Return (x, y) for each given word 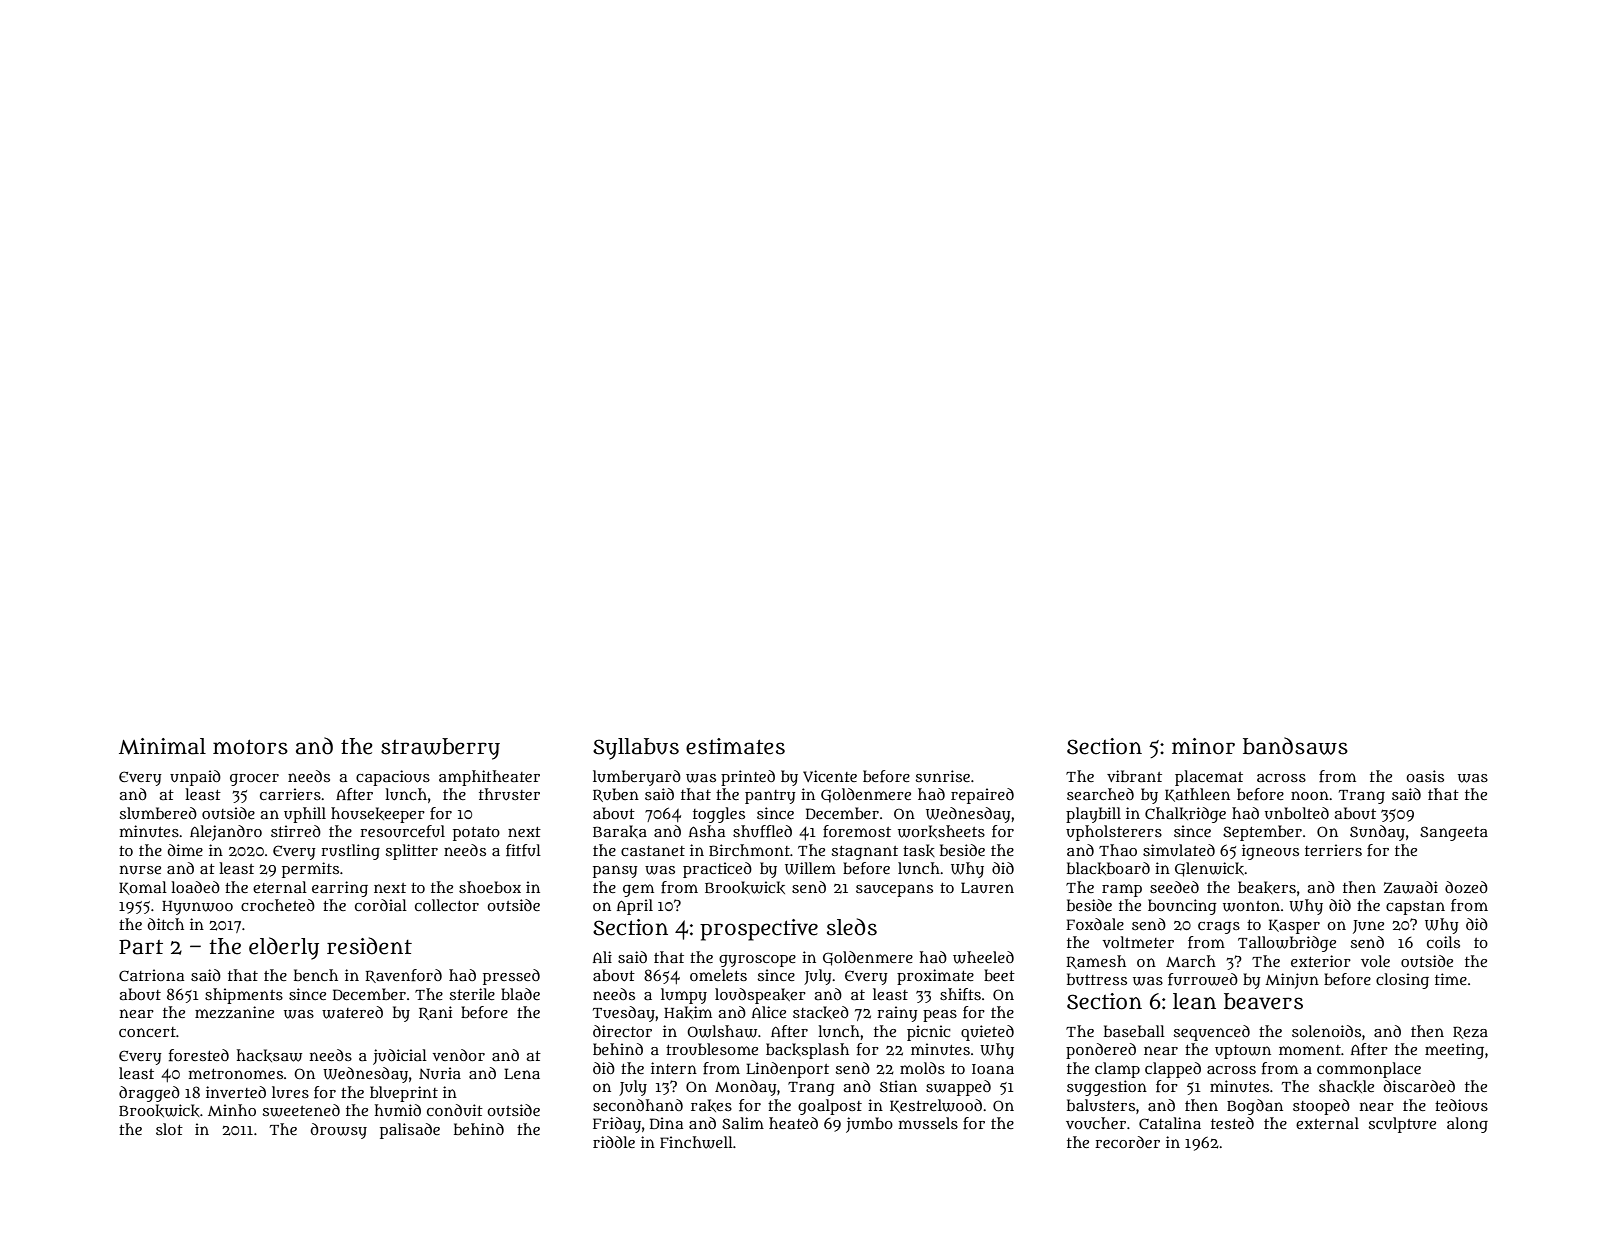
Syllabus (636, 749)
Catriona (151, 975)
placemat (1209, 778)
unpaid (195, 778)
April (635, 907)
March (1191, 961)
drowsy (339, 1131)
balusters (1101, 1105)
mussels (928, 1123)
